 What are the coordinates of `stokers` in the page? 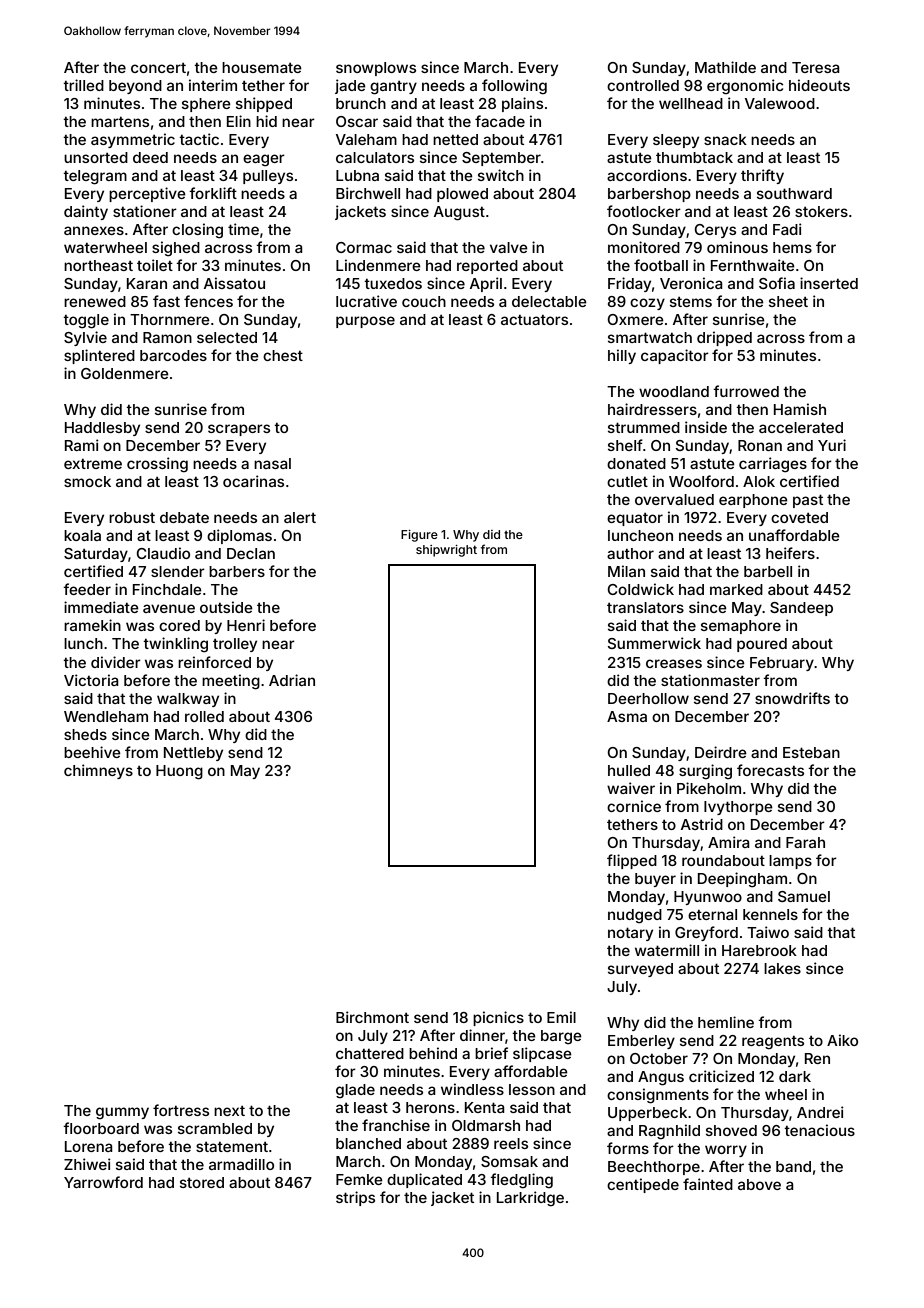 It's located at (821, 211).
